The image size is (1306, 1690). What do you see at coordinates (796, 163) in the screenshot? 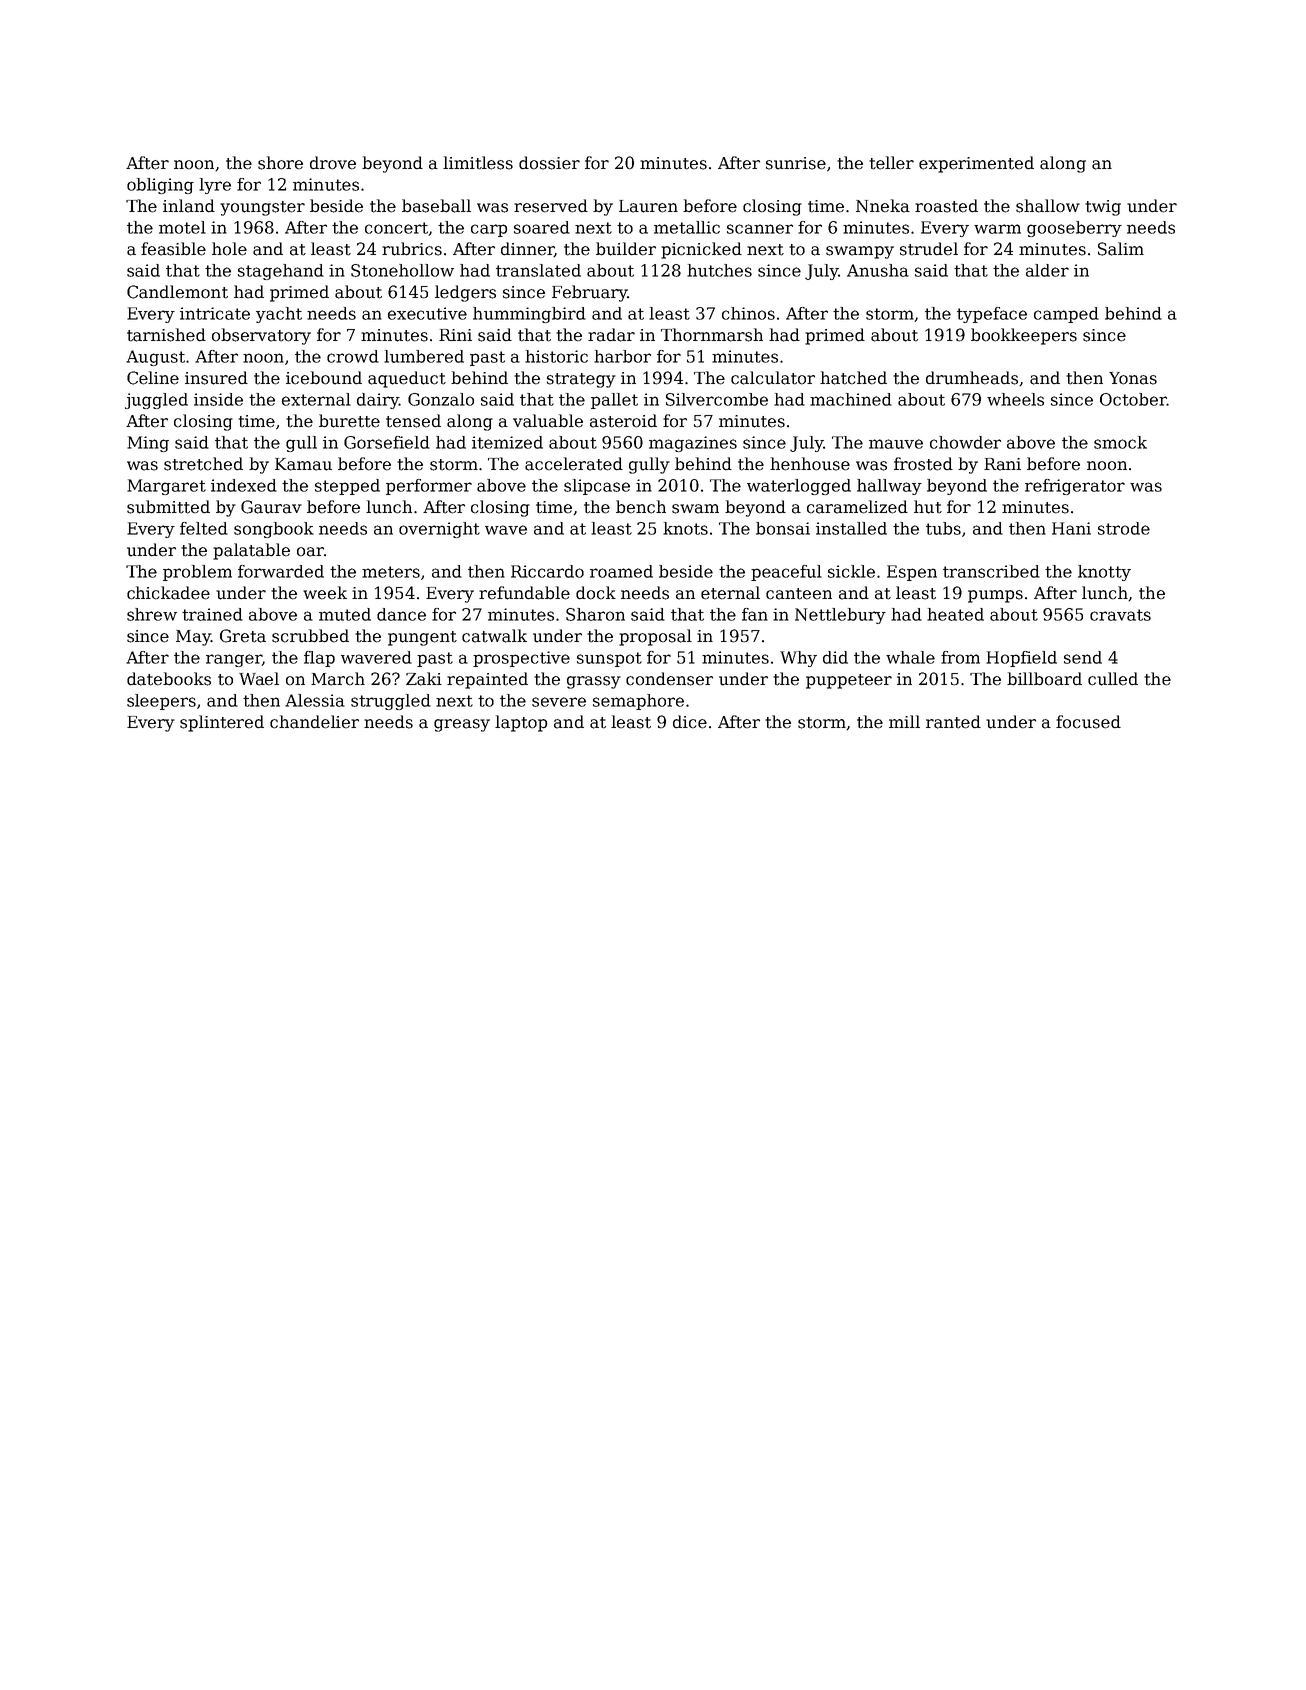
I see `sunrise` at bounding box center [796, 163].
